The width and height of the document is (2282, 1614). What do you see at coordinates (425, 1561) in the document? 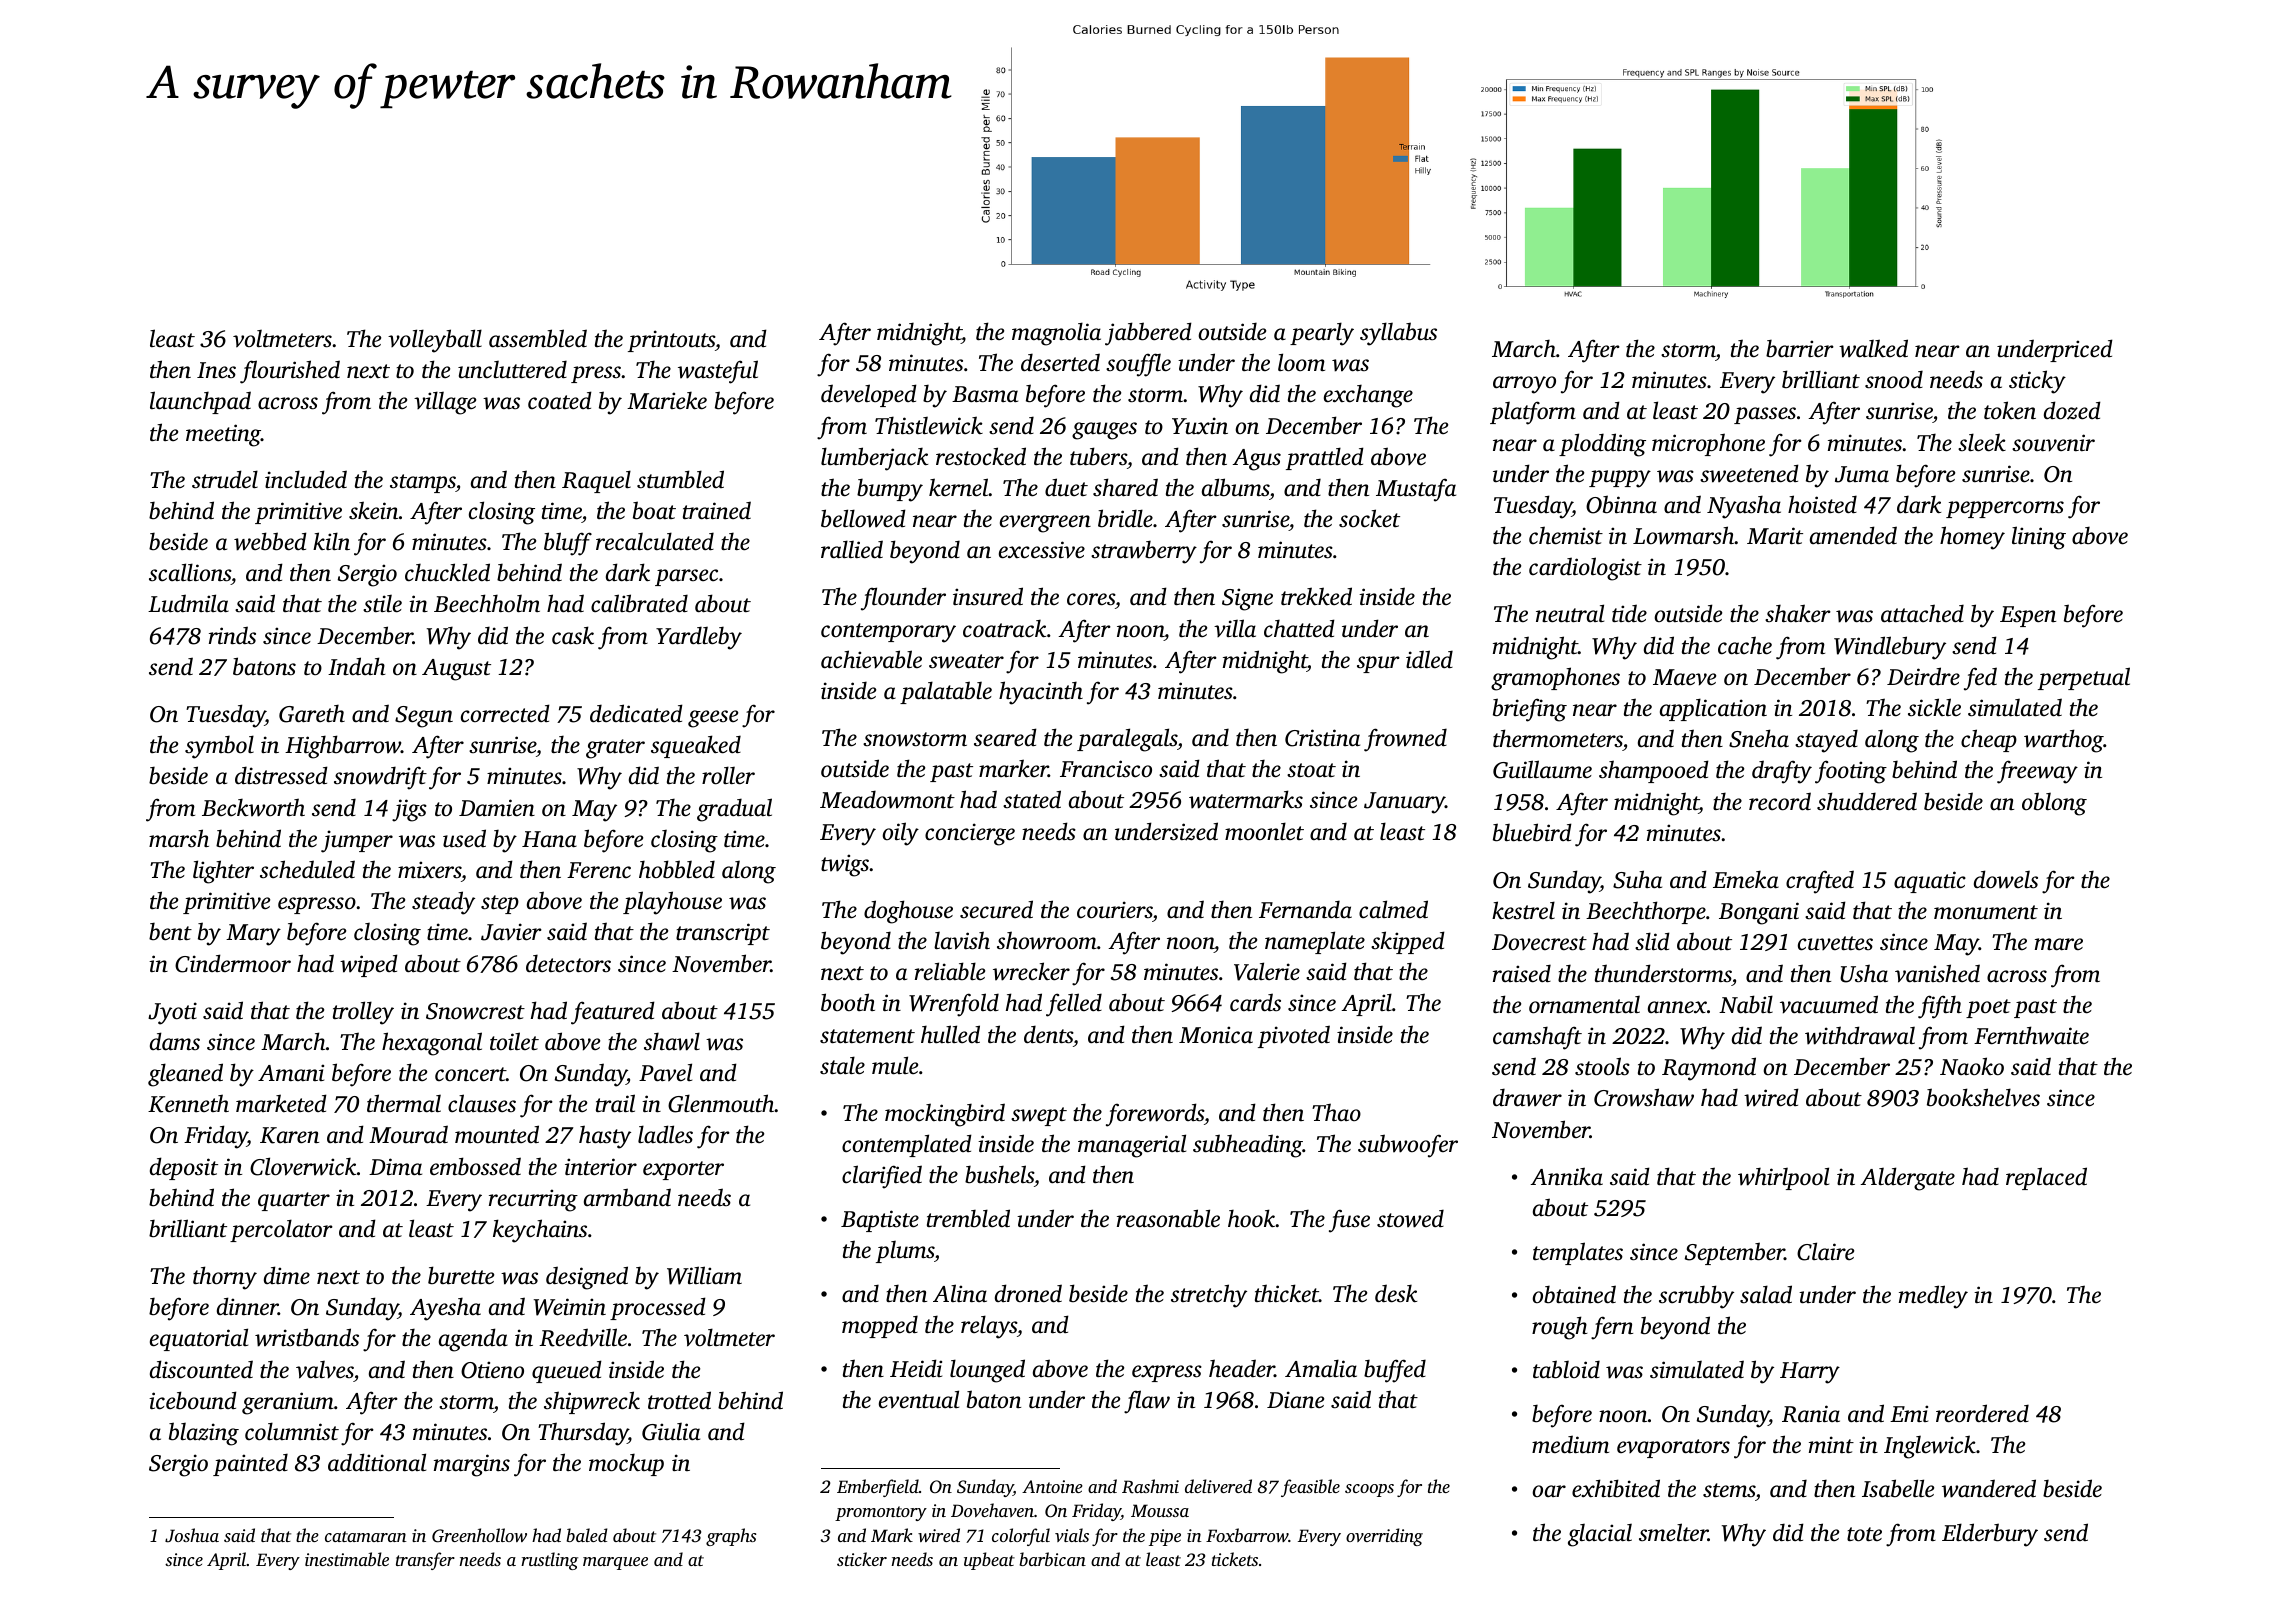
I see `transfer` at bounding box center [425, 1561].
